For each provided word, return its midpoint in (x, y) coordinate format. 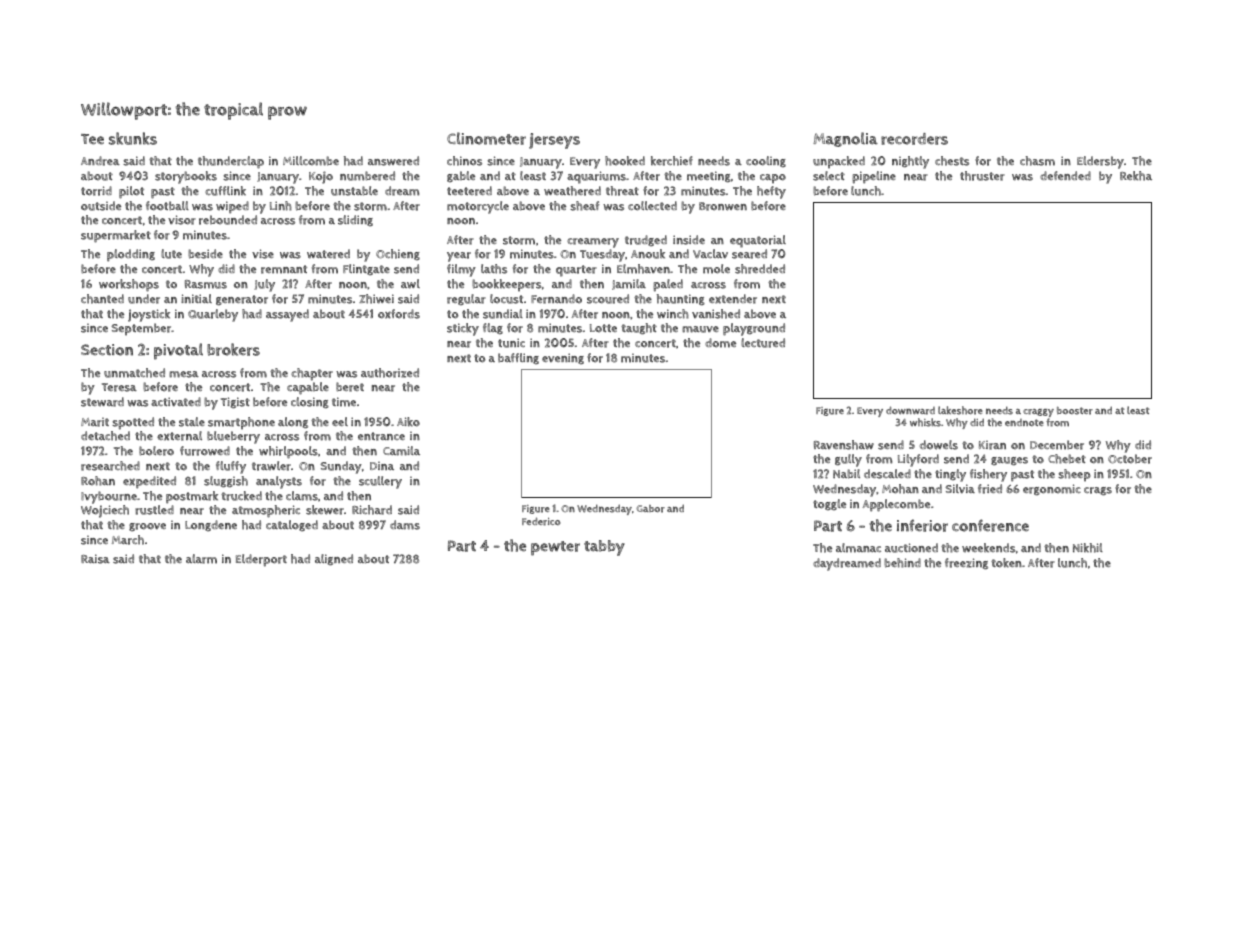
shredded (760, 269)
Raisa (95, 559)
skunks (133, 138)
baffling (518, 358)
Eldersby (1100, 162)
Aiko (408, 422)
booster (1075, 411)
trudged (646, 240)
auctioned (911, 548)
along (293, 422)
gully (848, 460)
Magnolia (845, 139)
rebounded (228, 220)
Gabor (650, 509)
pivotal (178, 351)
